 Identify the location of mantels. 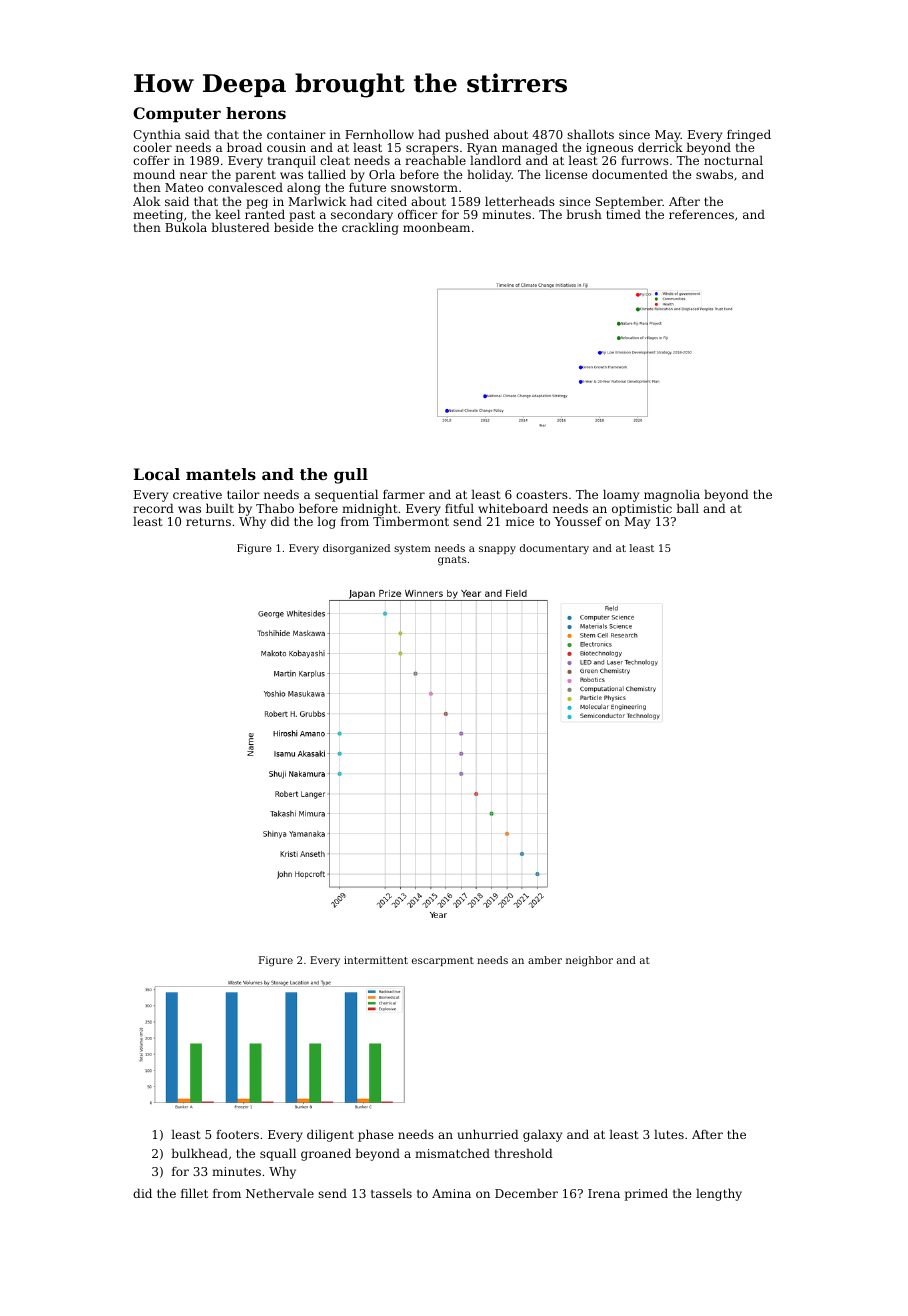
(221, 474).
